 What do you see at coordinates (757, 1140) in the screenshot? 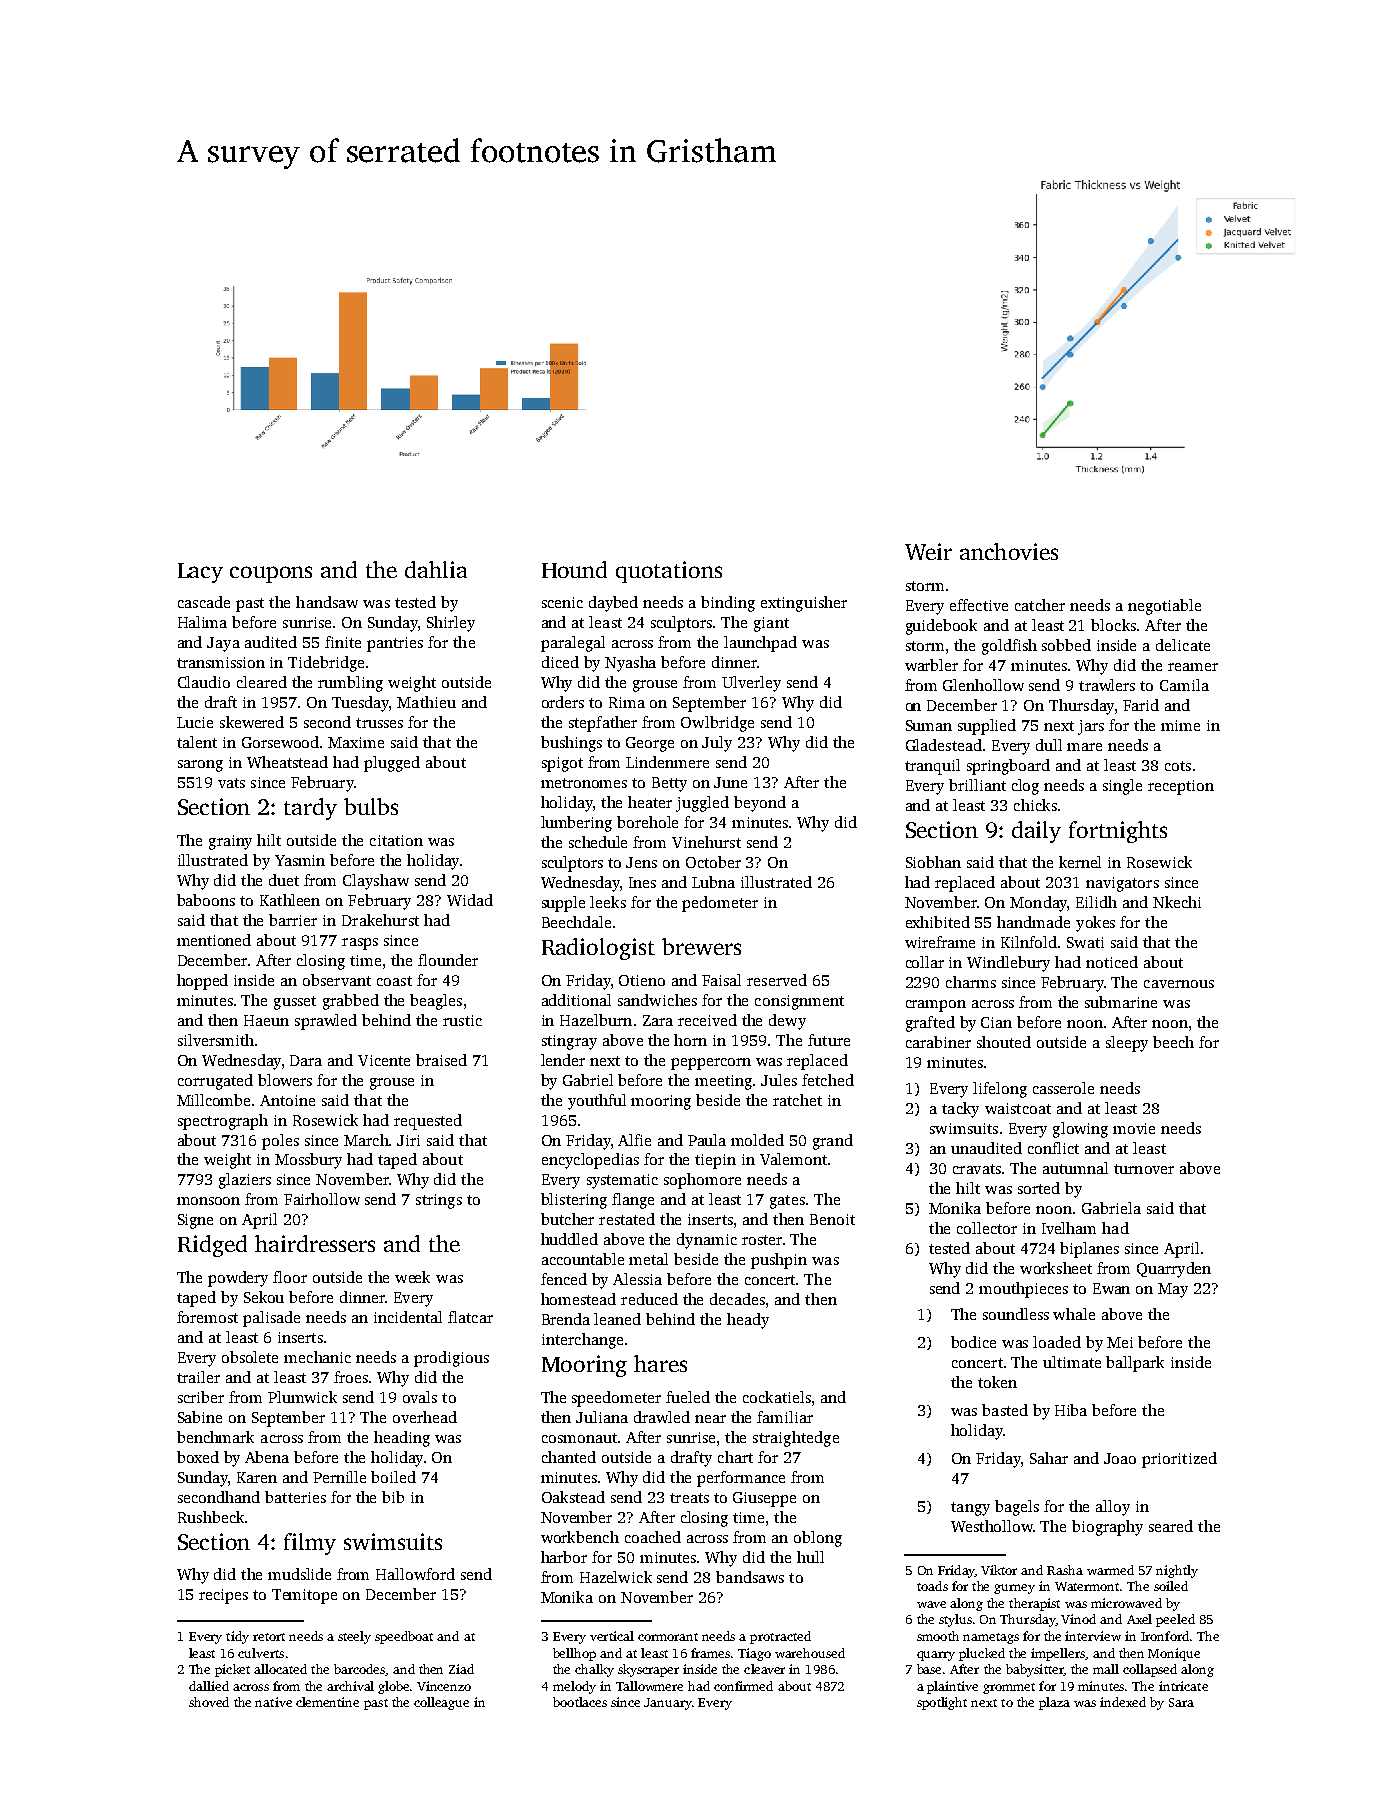
I see `molded` at bounding box center [757, 1140].
